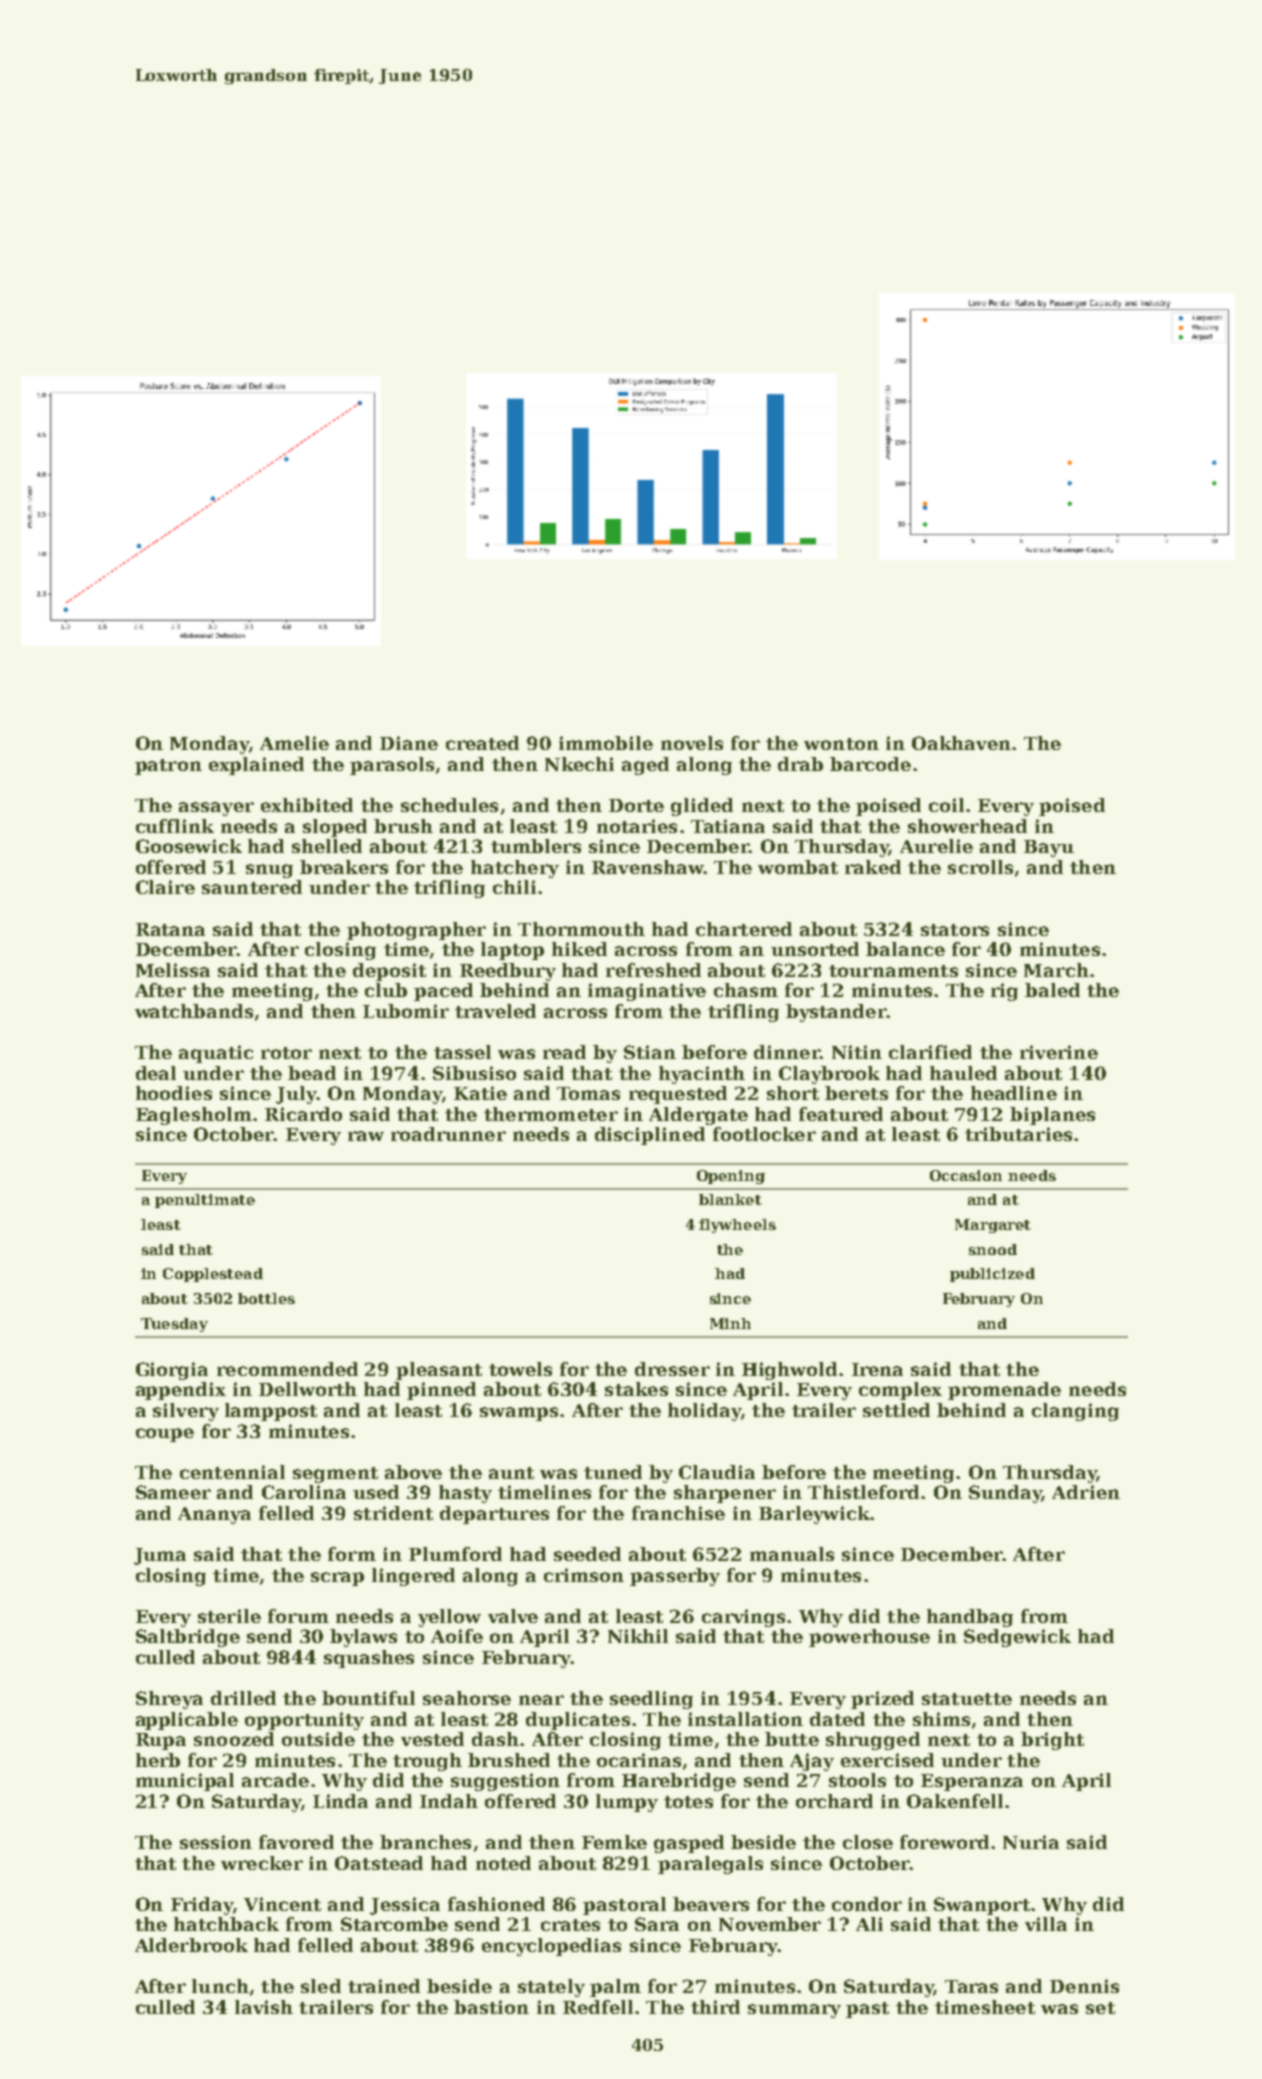 This screenshot has height=2079, width=1262. What do you see at coordinates (579, 764) in the screenshot?
I see `Nkechi` at bounding box center [579, 764].
